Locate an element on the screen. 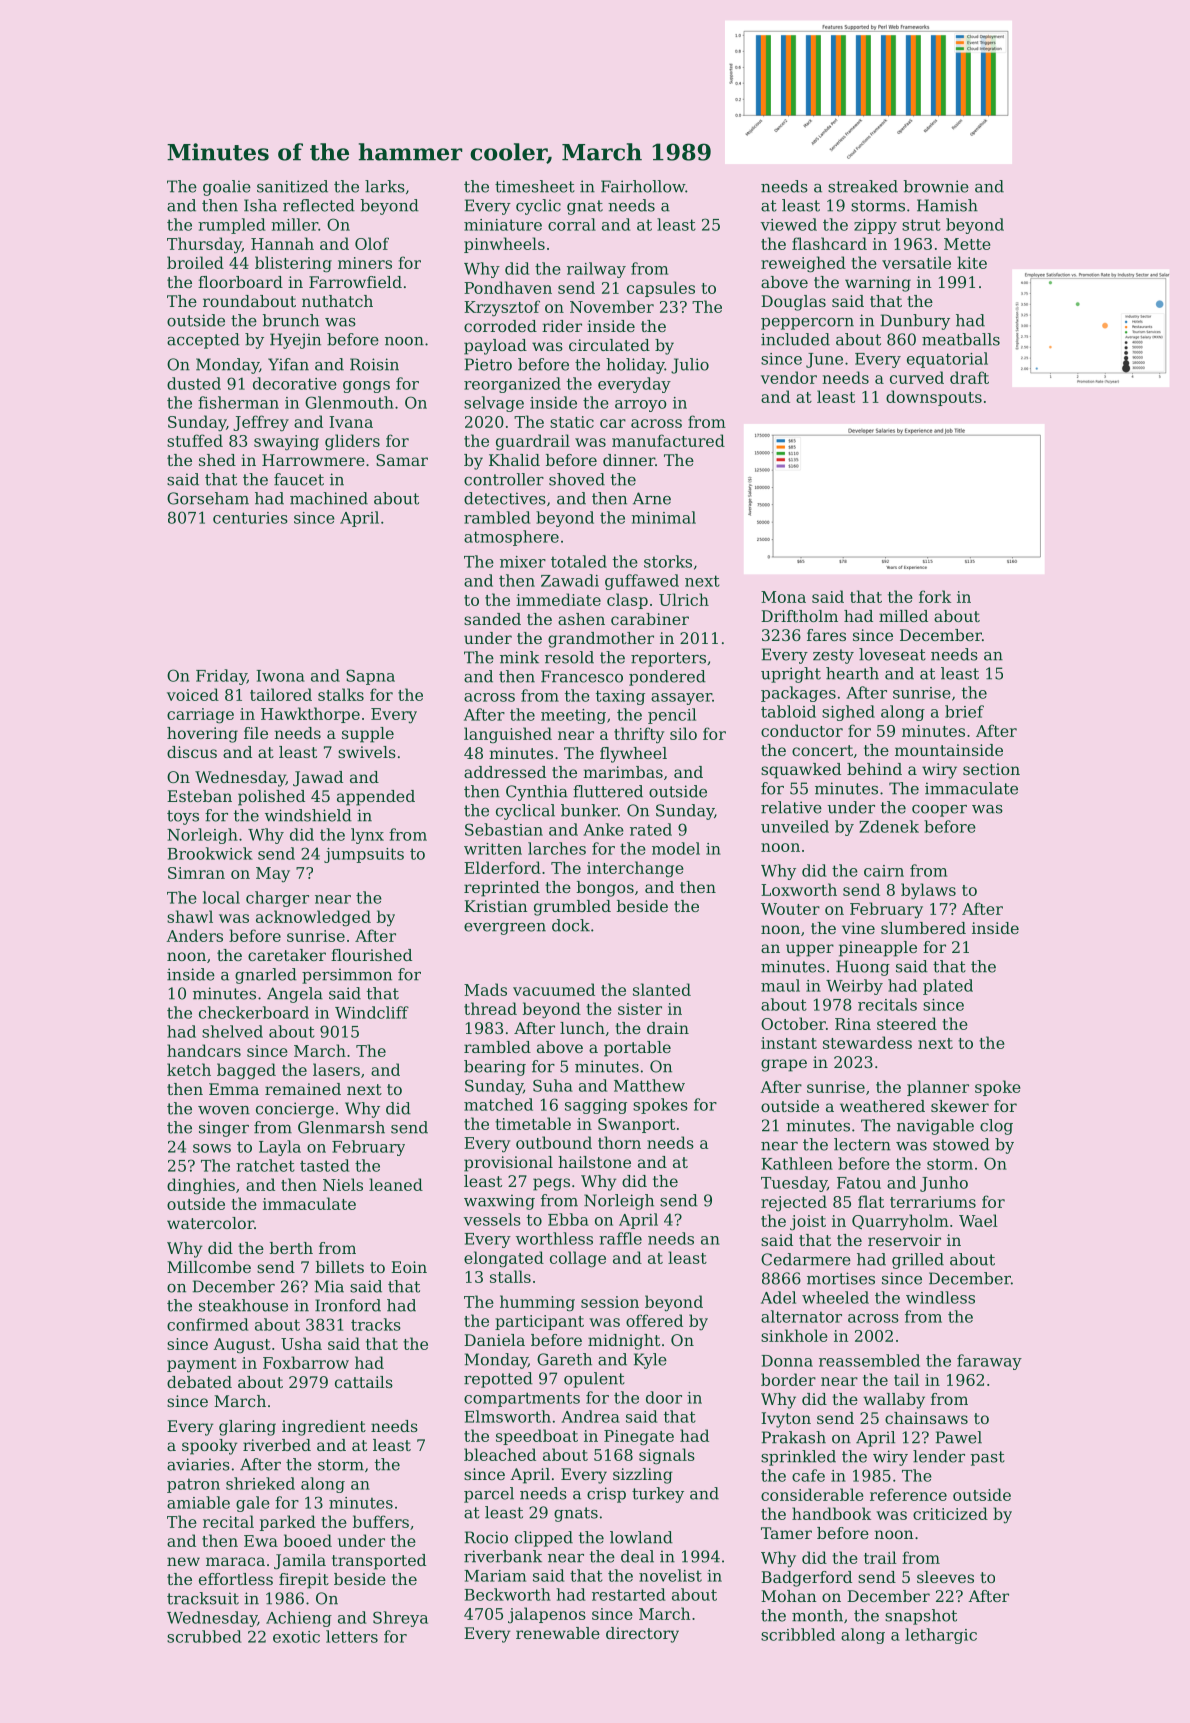 This screenshot has height=1723, width=1190. dusted is located at coordinates (194, 383).
